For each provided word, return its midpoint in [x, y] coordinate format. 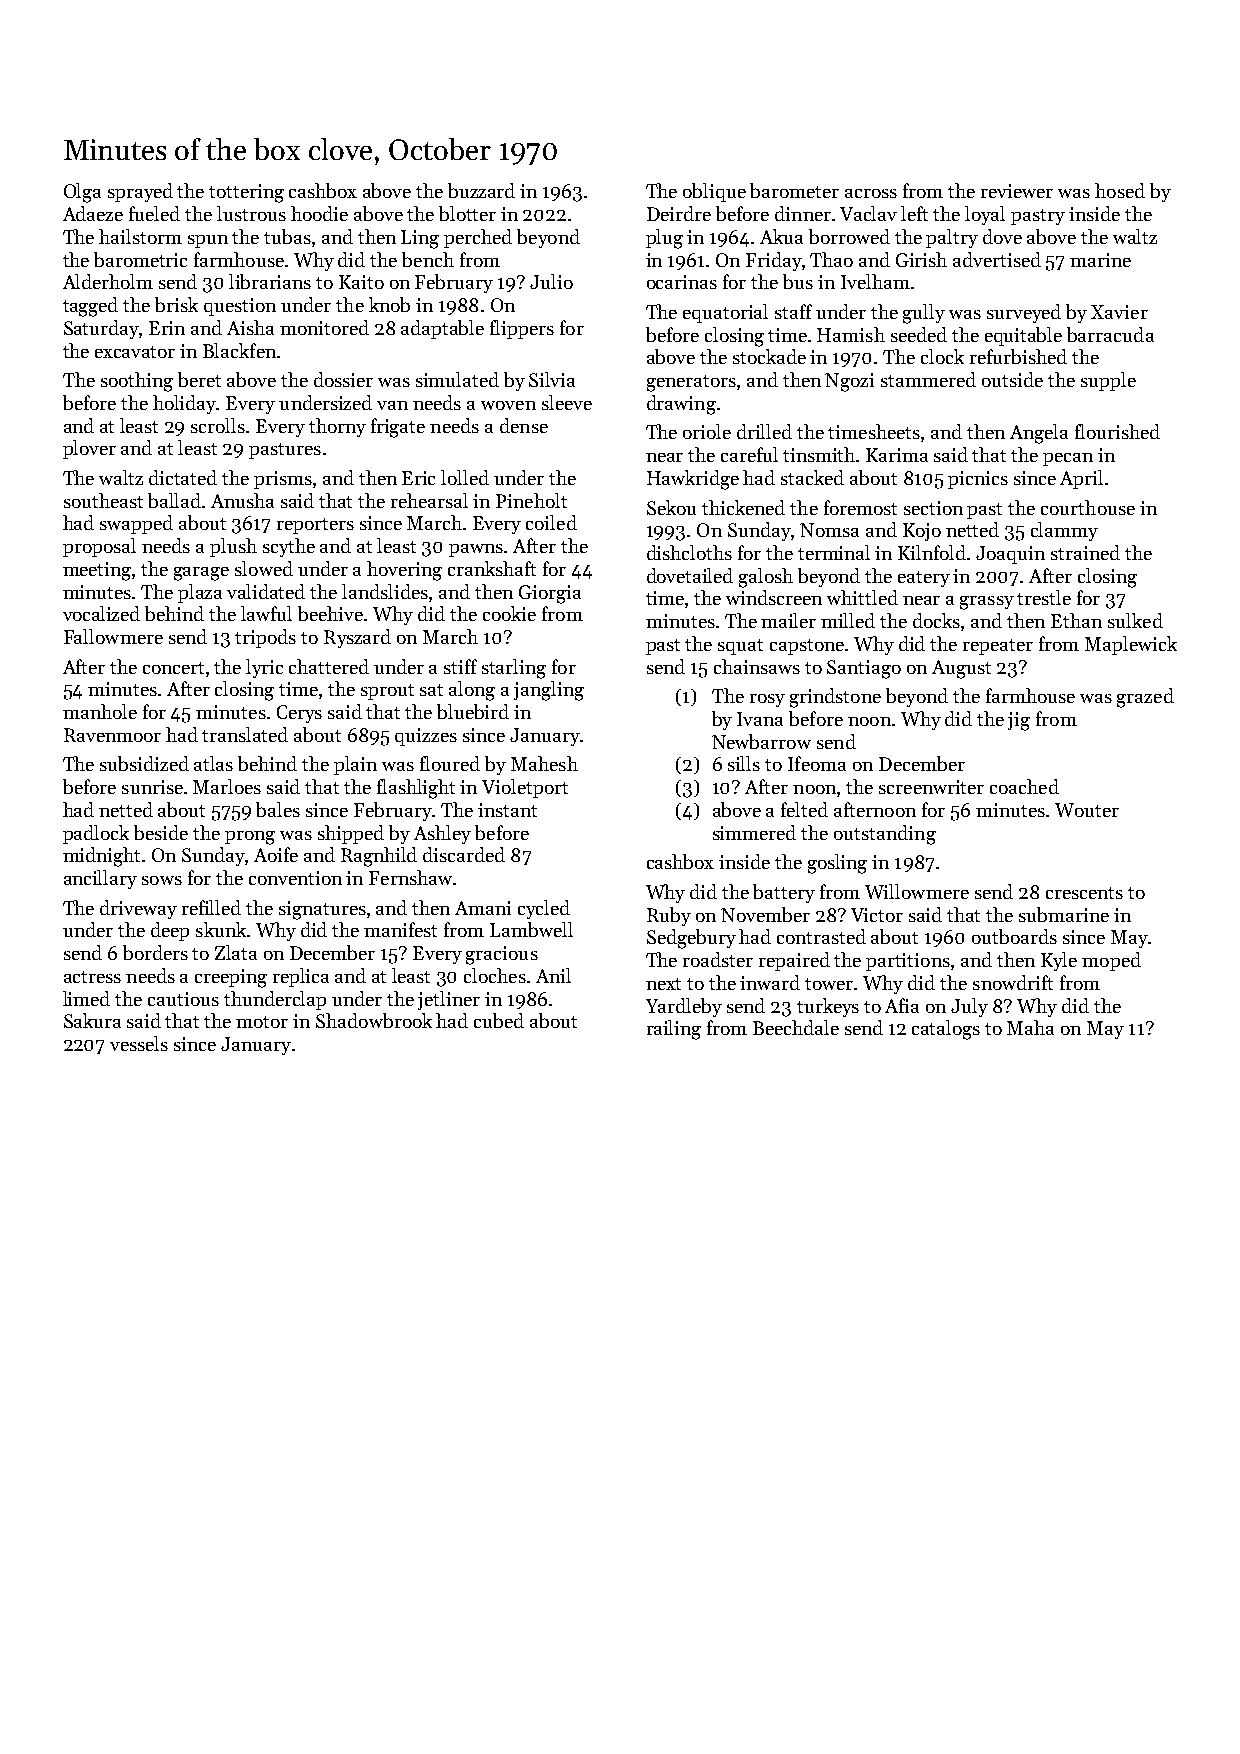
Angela [1039, 434]
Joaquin [1010, 555]
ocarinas [682, 282]
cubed [499, 1020]
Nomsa [829, 530]
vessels [139, 1043]
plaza [200, 593]
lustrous [251, 213]
